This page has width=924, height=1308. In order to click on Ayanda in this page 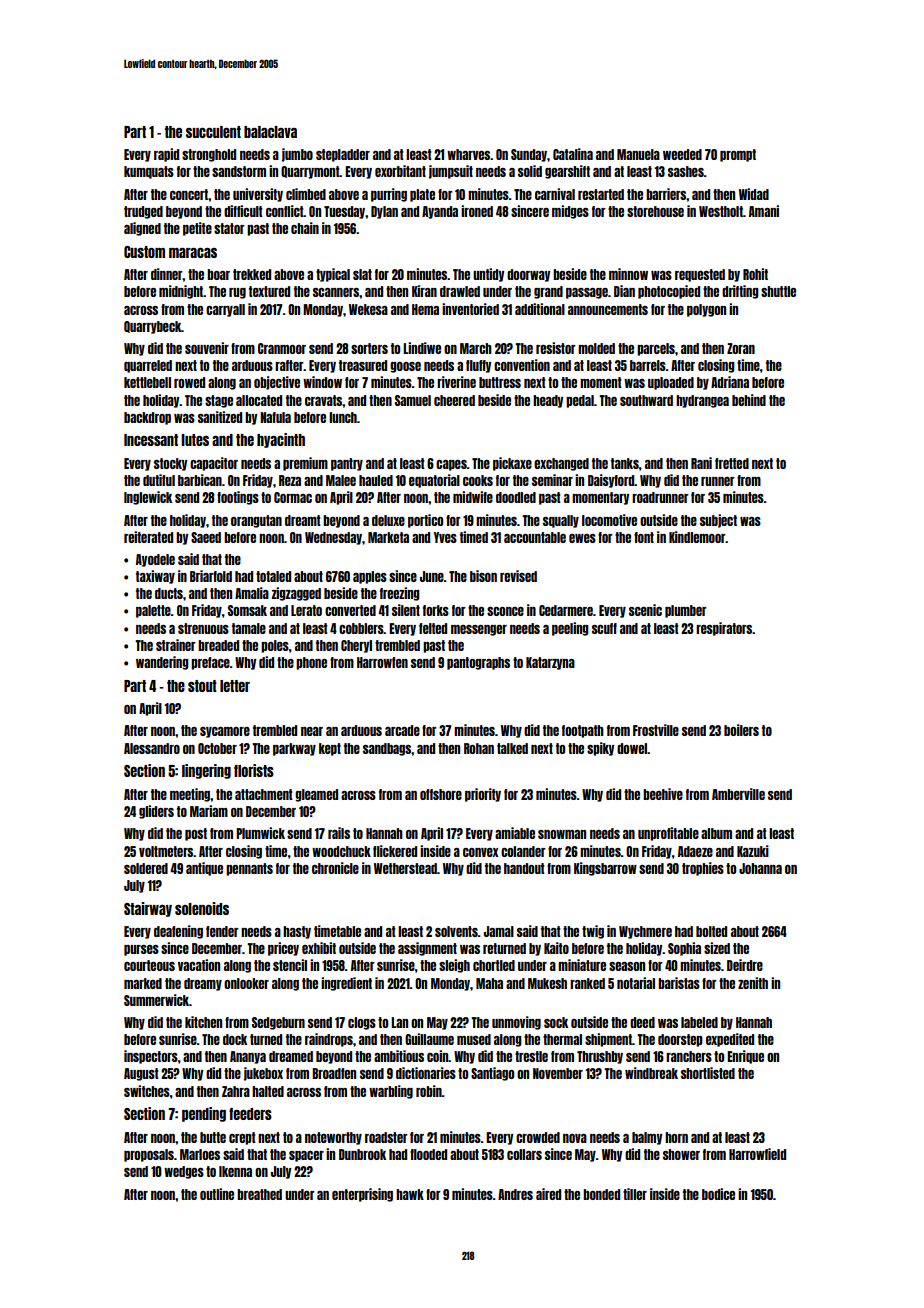, I will do `click(440, 212)`.
